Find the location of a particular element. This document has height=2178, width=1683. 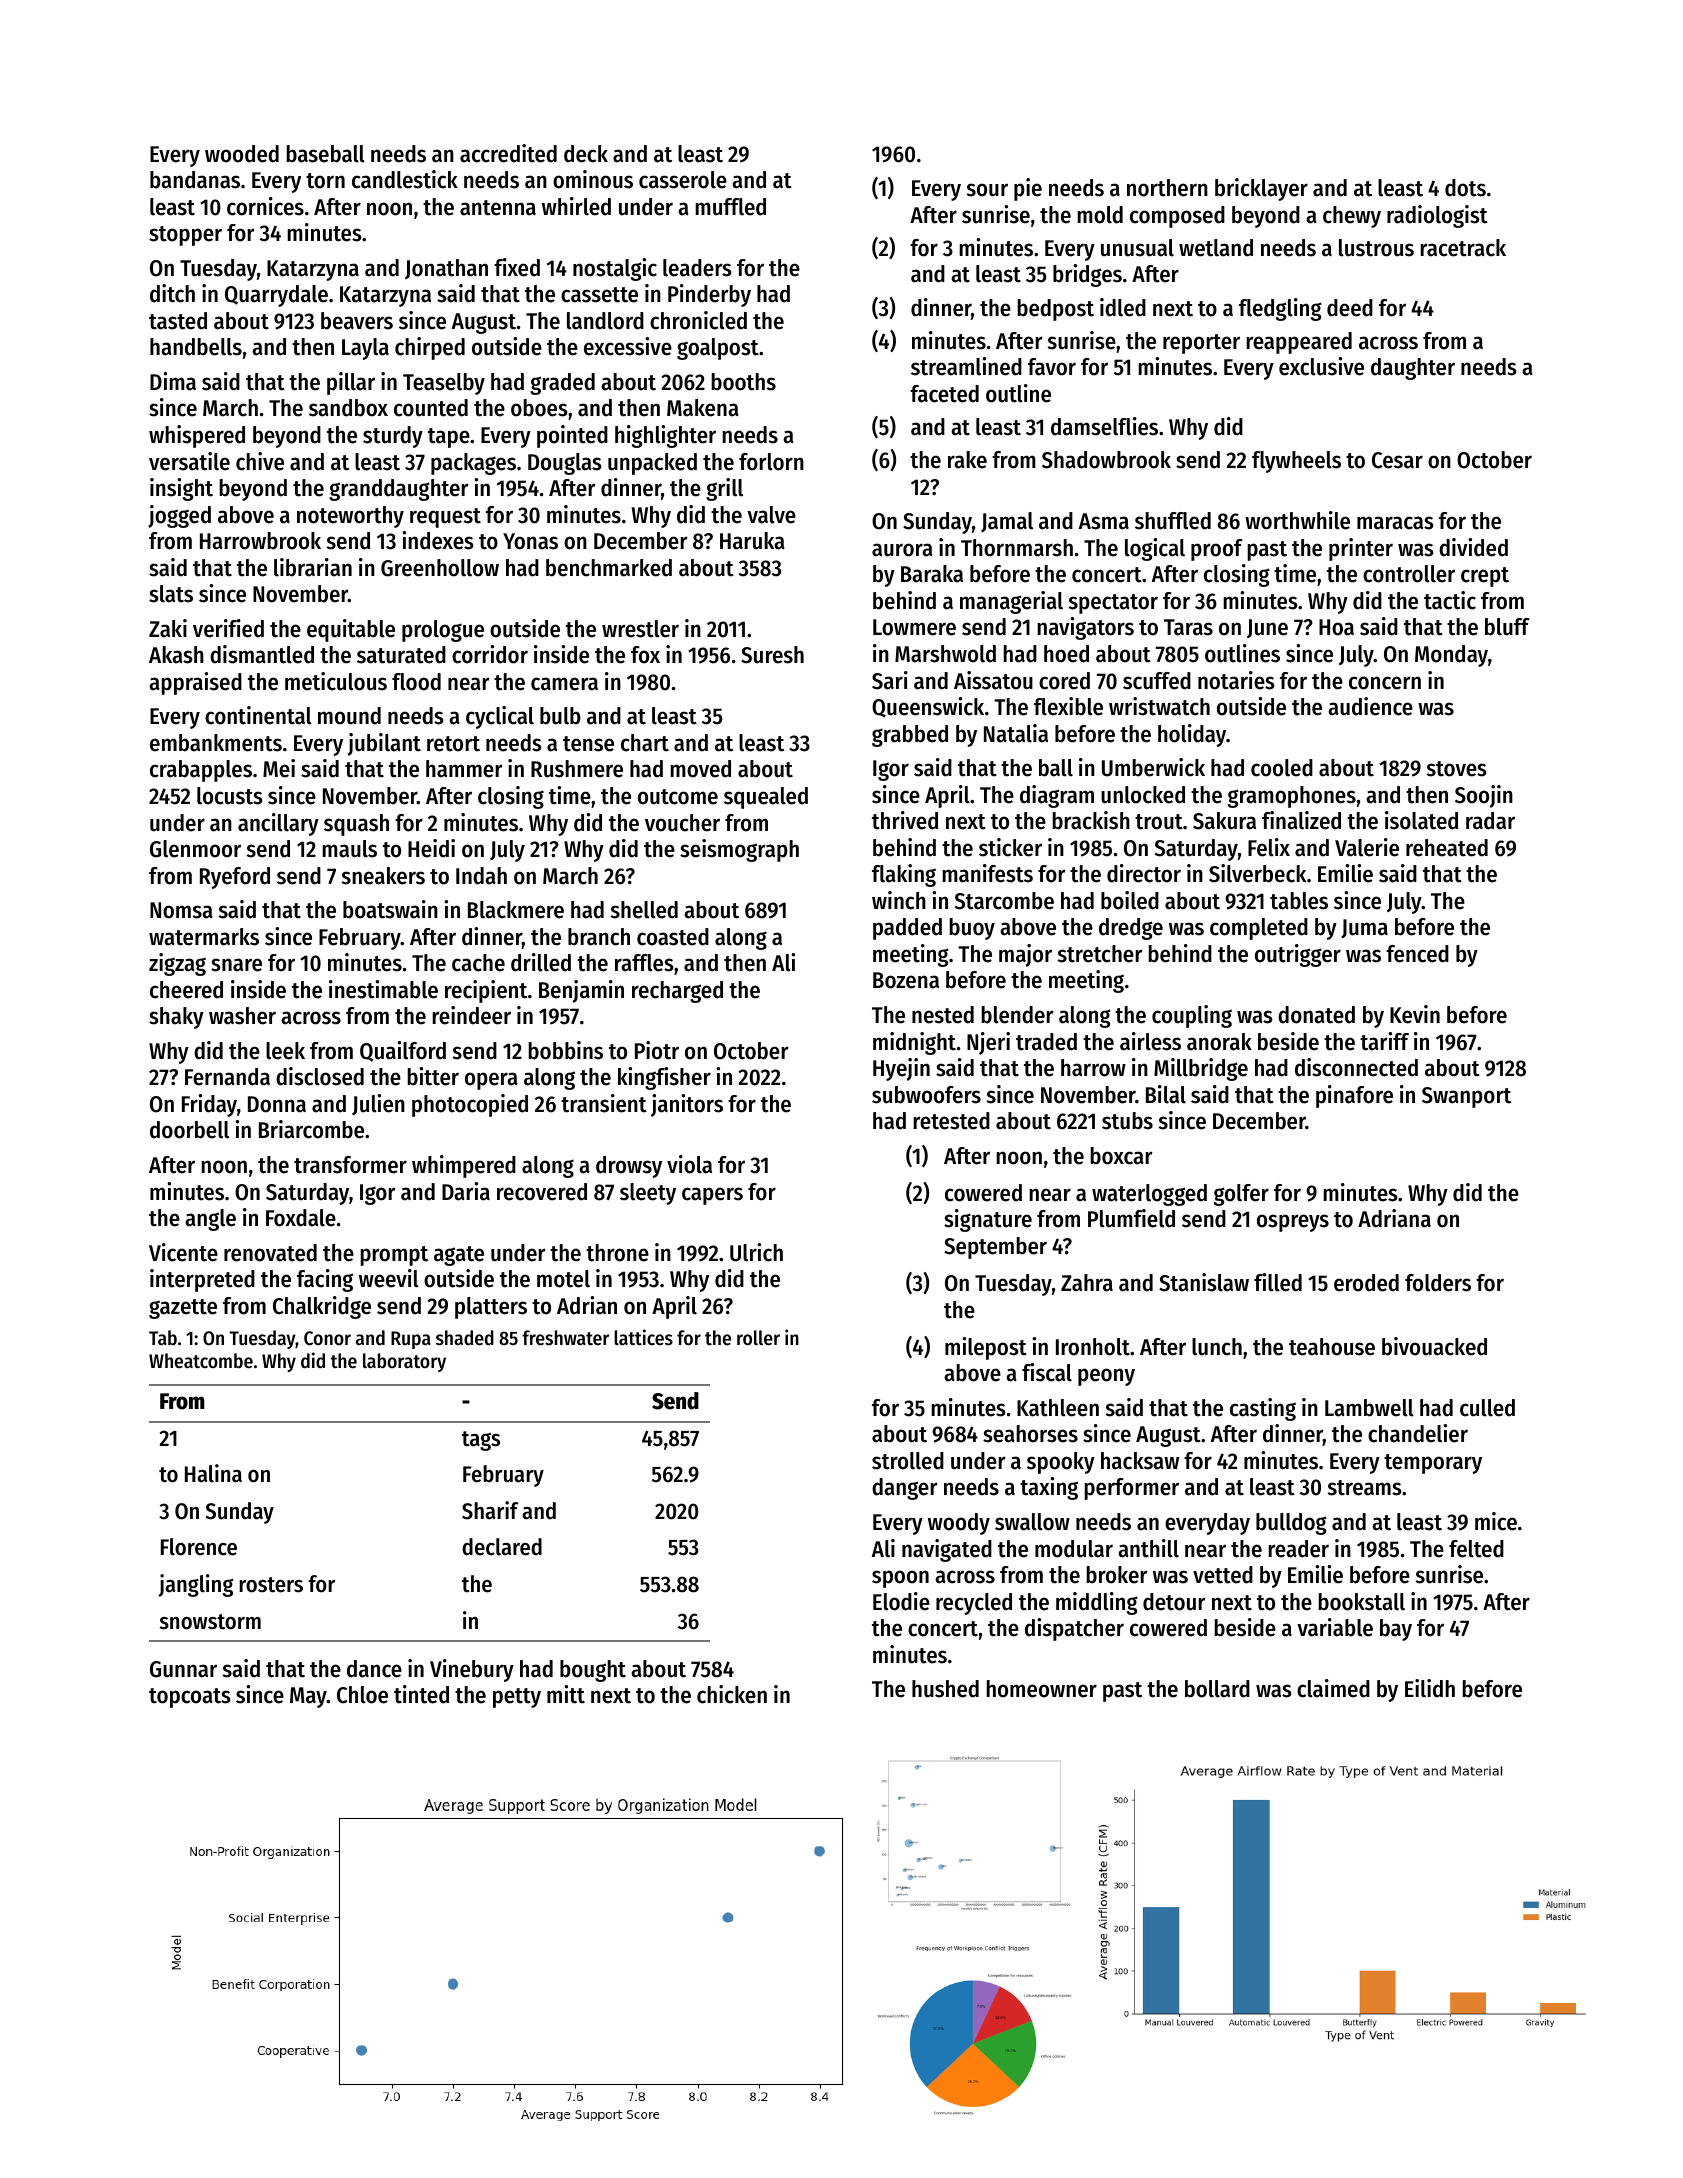

Marshwold is located at coordinates (945, 654).
